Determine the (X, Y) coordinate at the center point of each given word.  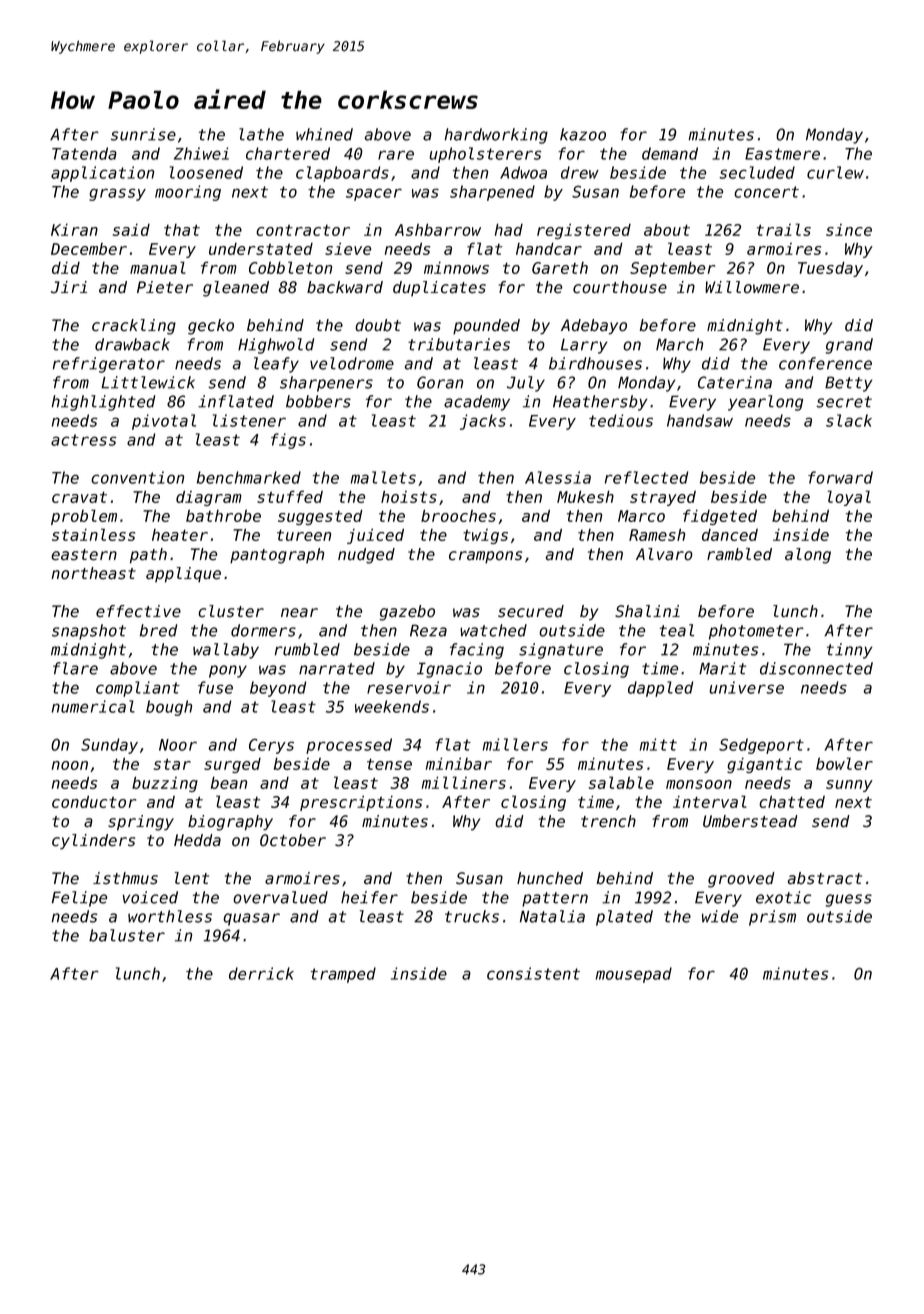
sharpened (492, 193)
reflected (646, 477)
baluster (127, 935)
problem (84, 517)
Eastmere (782, 154)
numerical (93, 706)
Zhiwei (201, 153)
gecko (211, 327)
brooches (458, 515)
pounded (486, 327)
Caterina (735, 382)
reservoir (409, 687)
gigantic (764, 765)
